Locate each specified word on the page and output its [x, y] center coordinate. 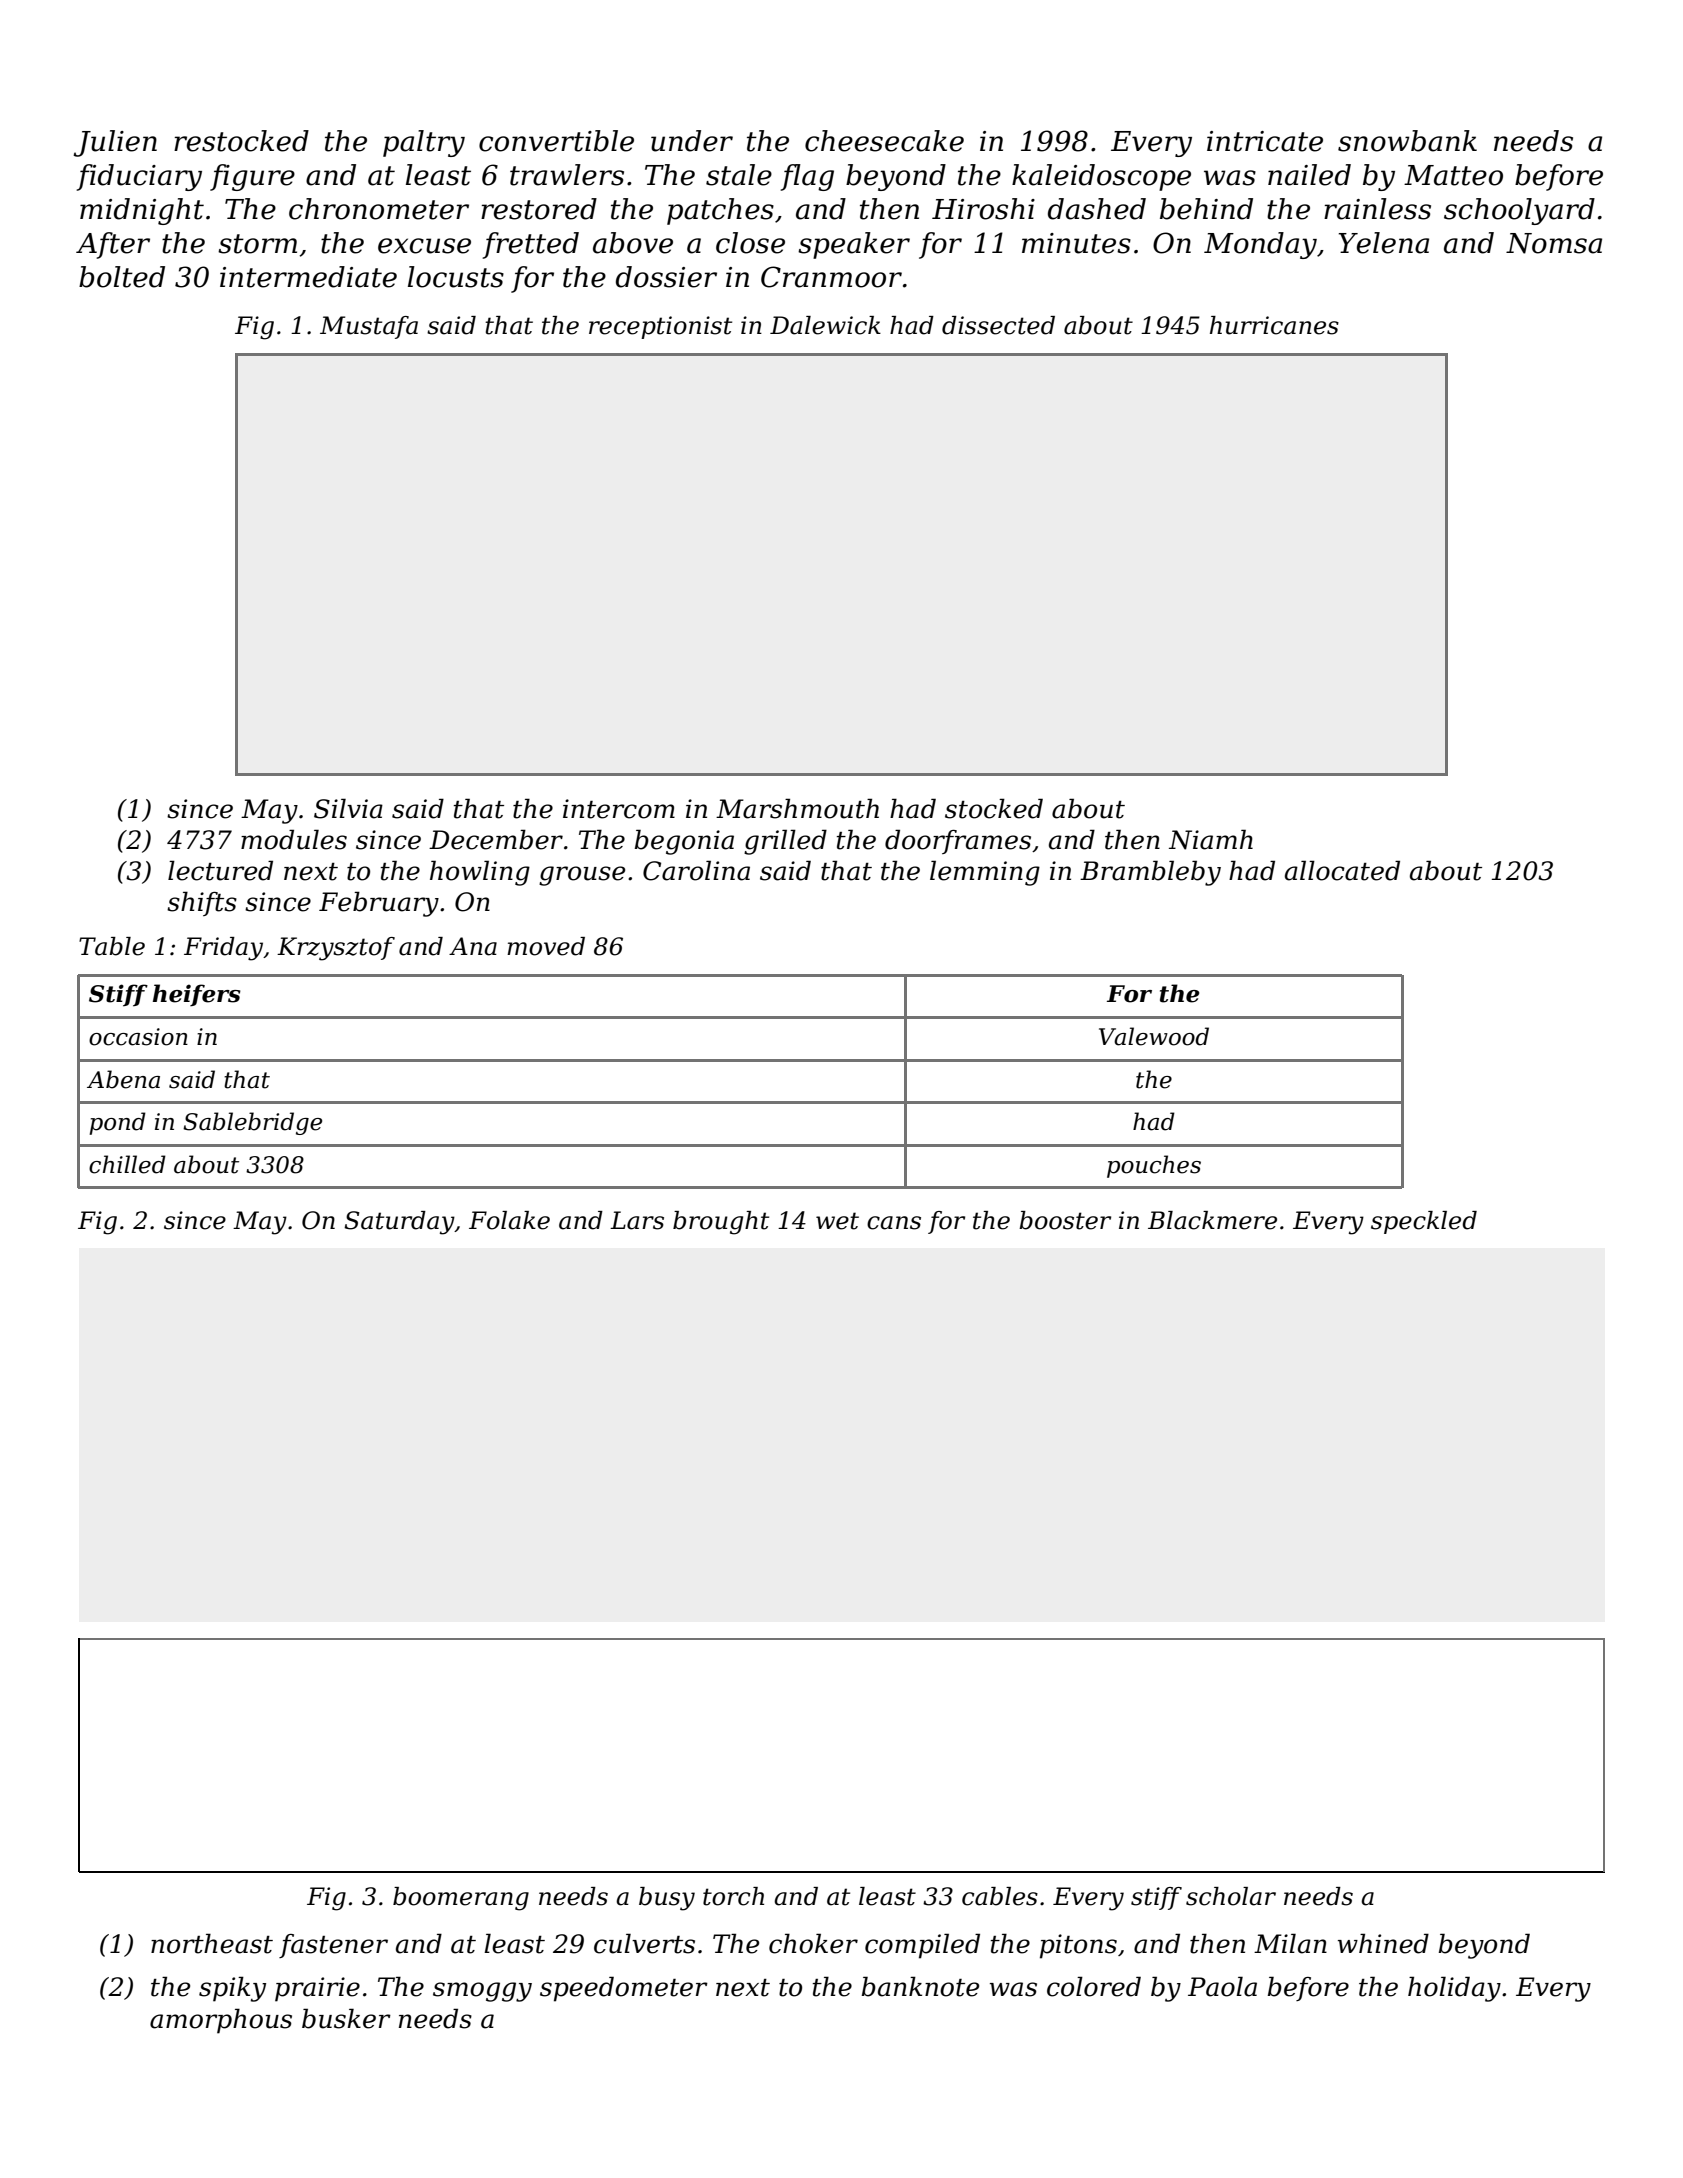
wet [837, 1221]
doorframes [958, 841]
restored [539, 209]
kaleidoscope [1101, 177]
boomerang [461, 1899]
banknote [920, 1986]
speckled [1424, 1222]
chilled [127, 1164]
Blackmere [1212, 1220]
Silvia [348, 808]
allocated [1342, 870]
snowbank [1407, 141]
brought [721, 1223]
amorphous [221, 2021]
